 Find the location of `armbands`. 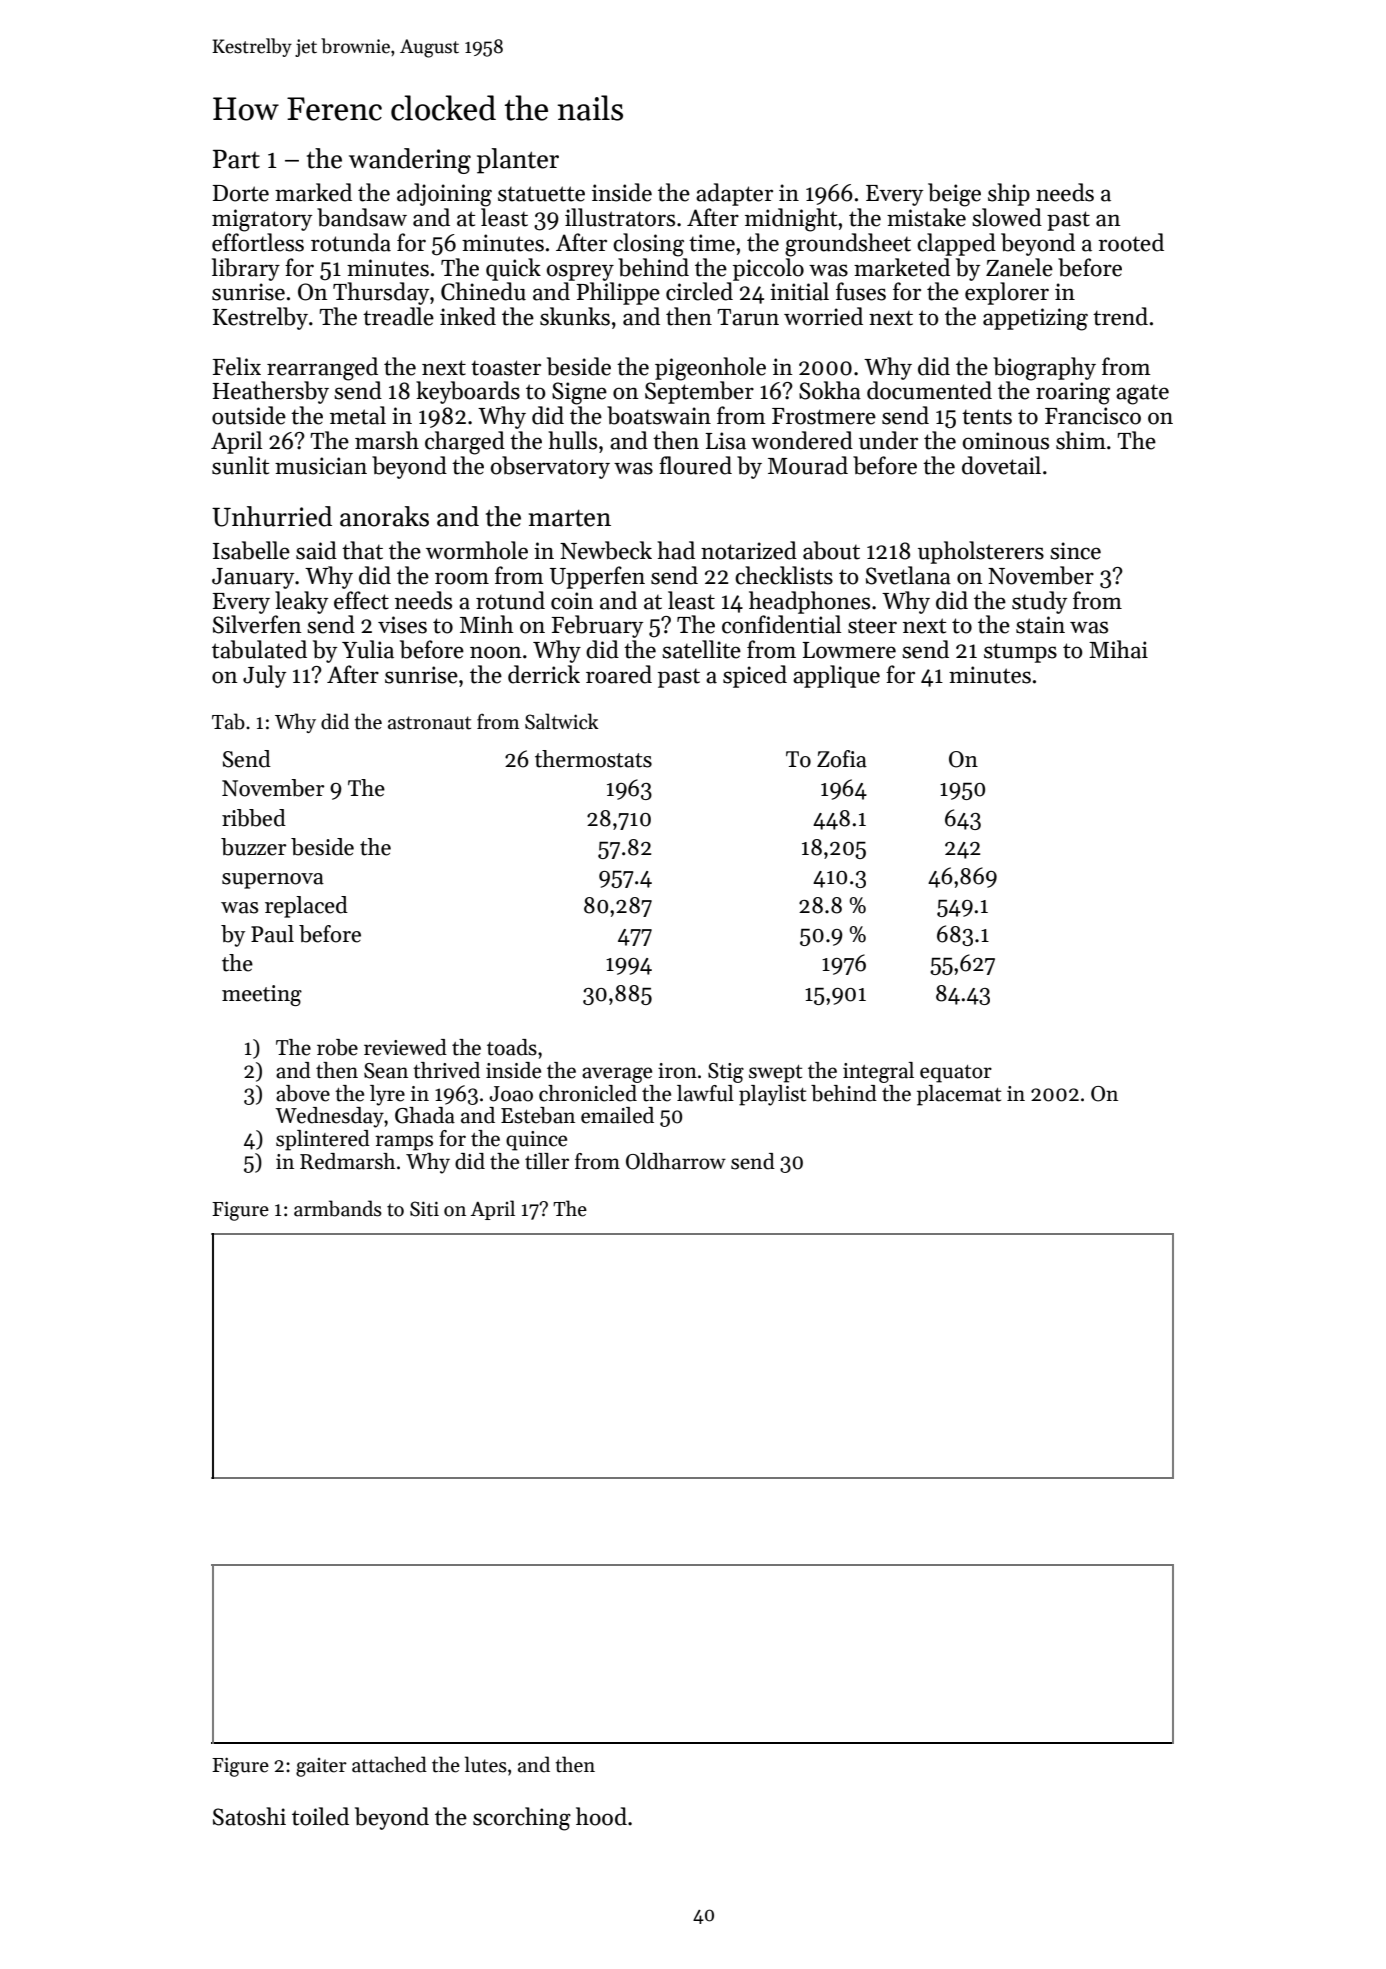

armbands is located at coordinates (338, 1208).
